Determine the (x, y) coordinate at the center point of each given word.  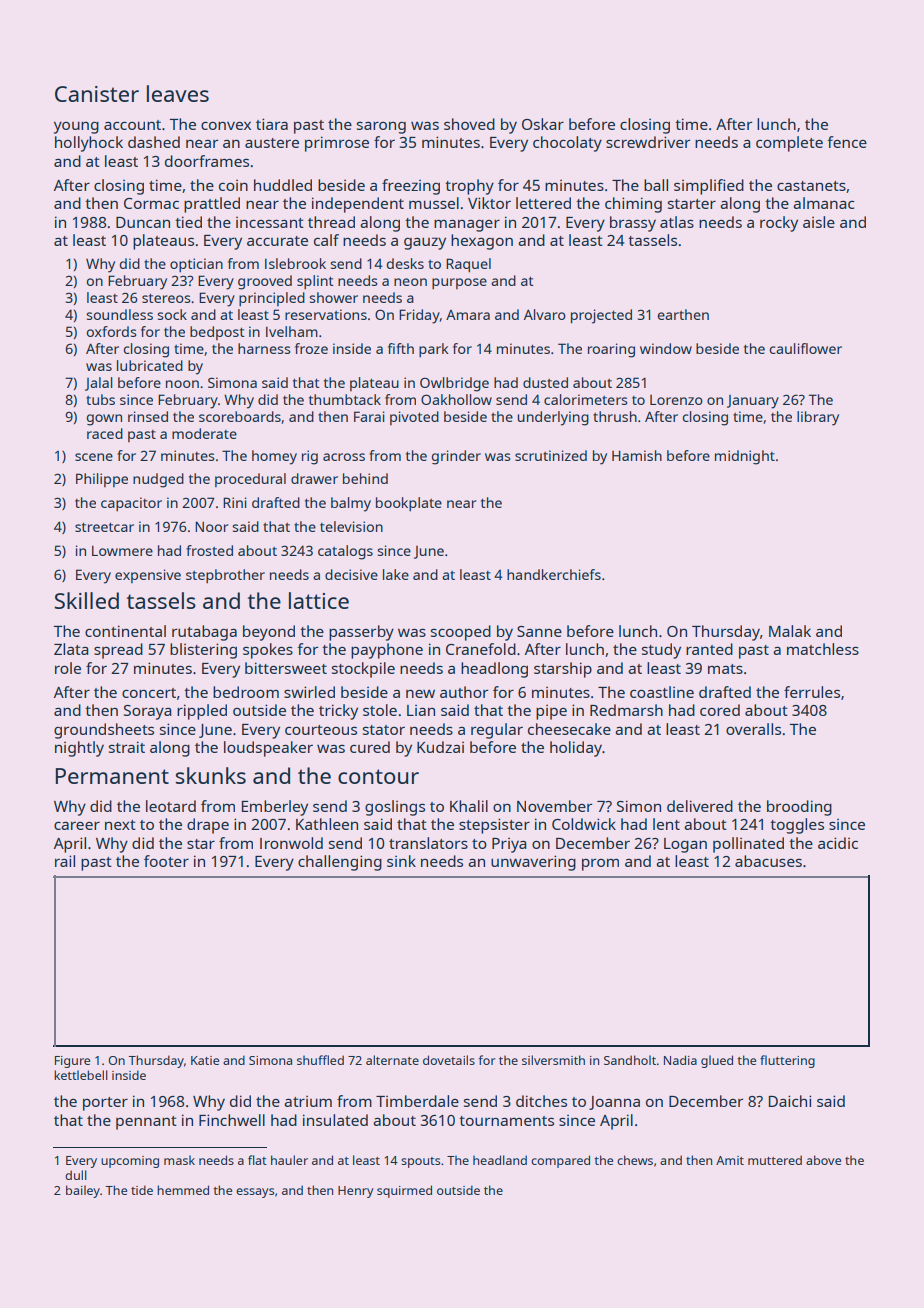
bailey (83, 1191)
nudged (158, 480)
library (818, 418)
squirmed (404, 1191)
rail (65, 861)
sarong (381, 128)
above (823, 1160)
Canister (97, 94)
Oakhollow (456, 399)
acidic (838, 843)
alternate (392, 1060)
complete (789, 144)
